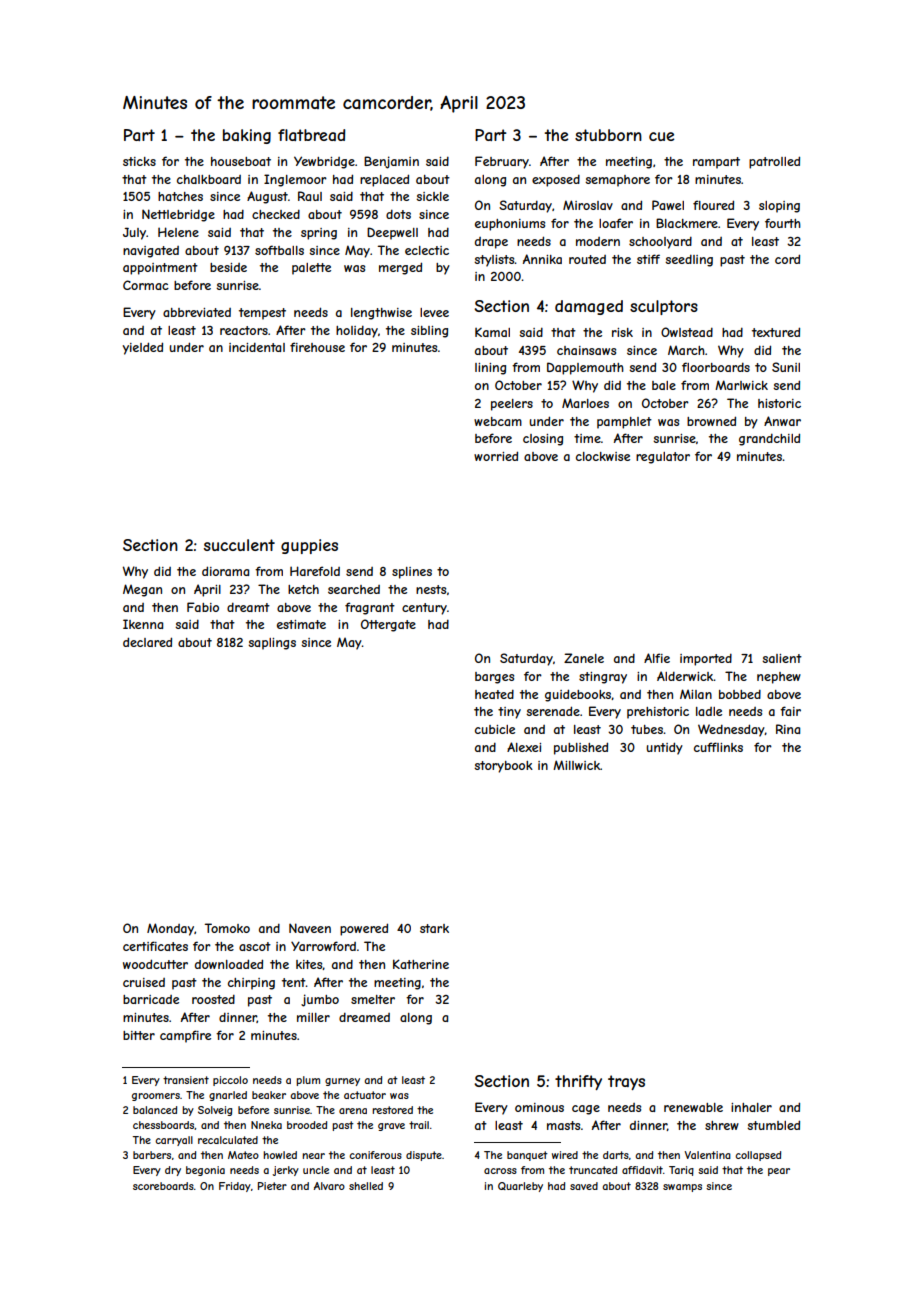 This screenshot has width=924, height=1308. I want to click on flatbread, so click(311, 135).
